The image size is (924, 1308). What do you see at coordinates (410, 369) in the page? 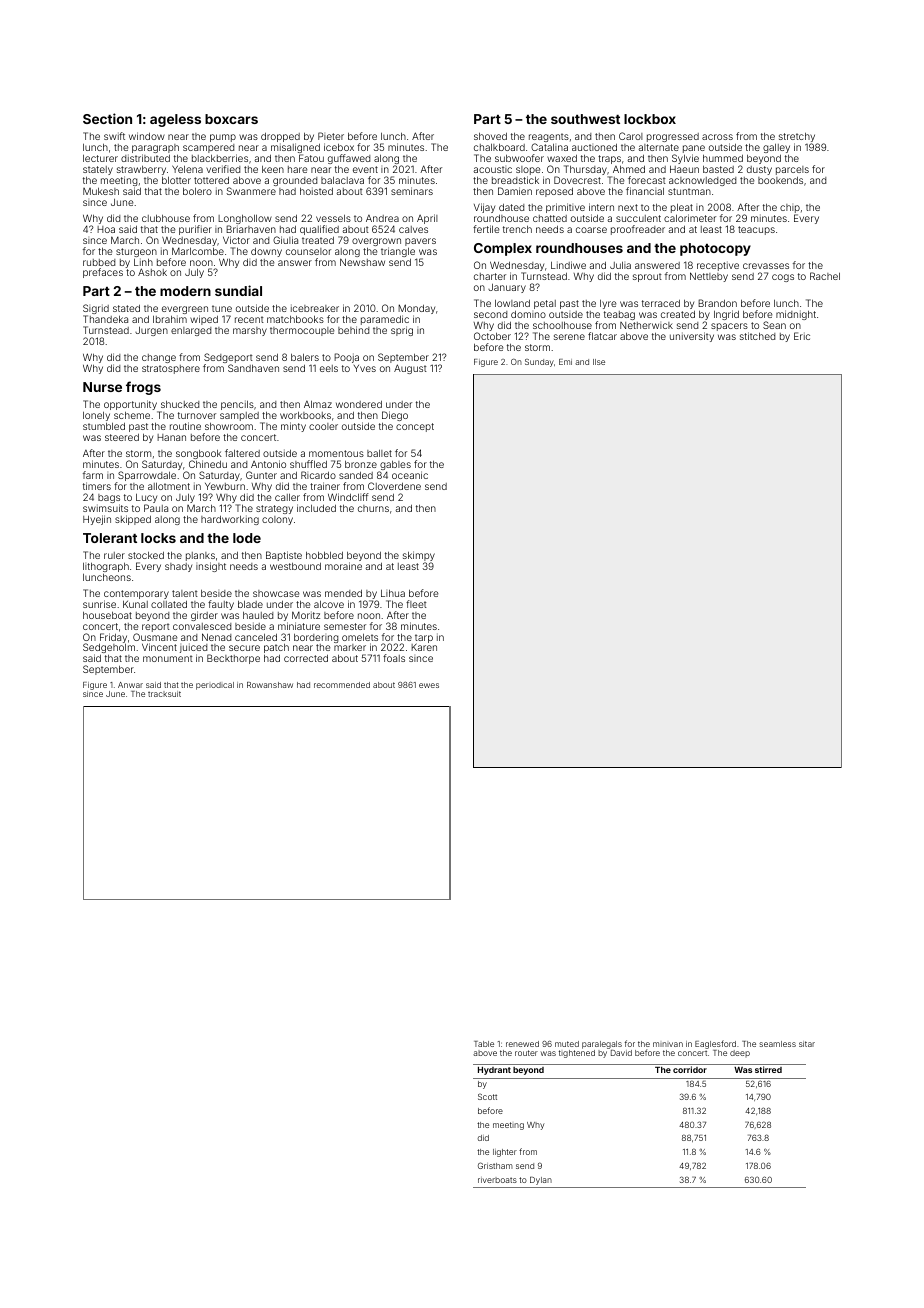
I see `August` at bounding box center [410, 369].
